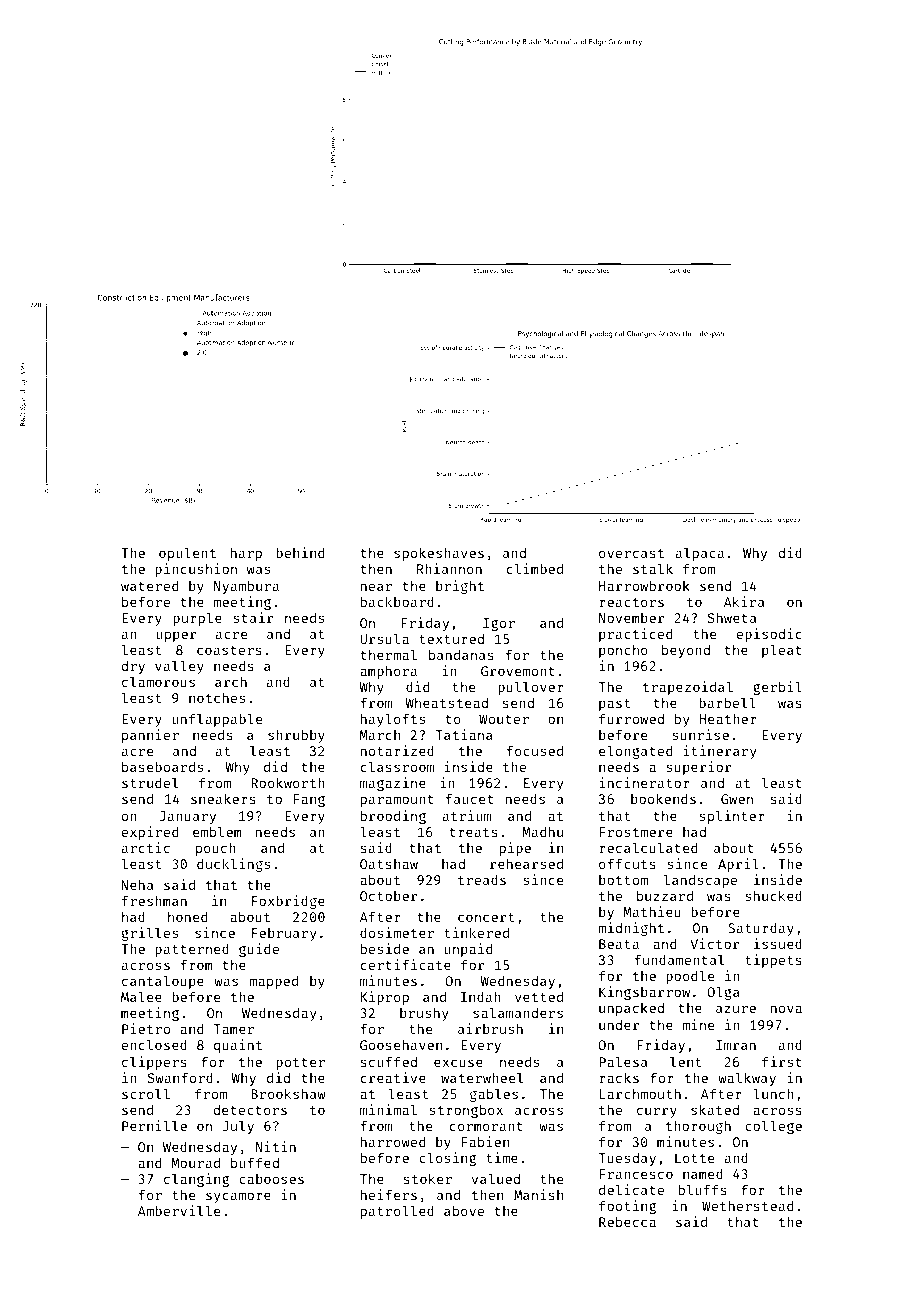 The image size is (924, 1308). What do you see at coordinates (300, 552) in the document?
I see `behind` at bounding box center [300, 552].
